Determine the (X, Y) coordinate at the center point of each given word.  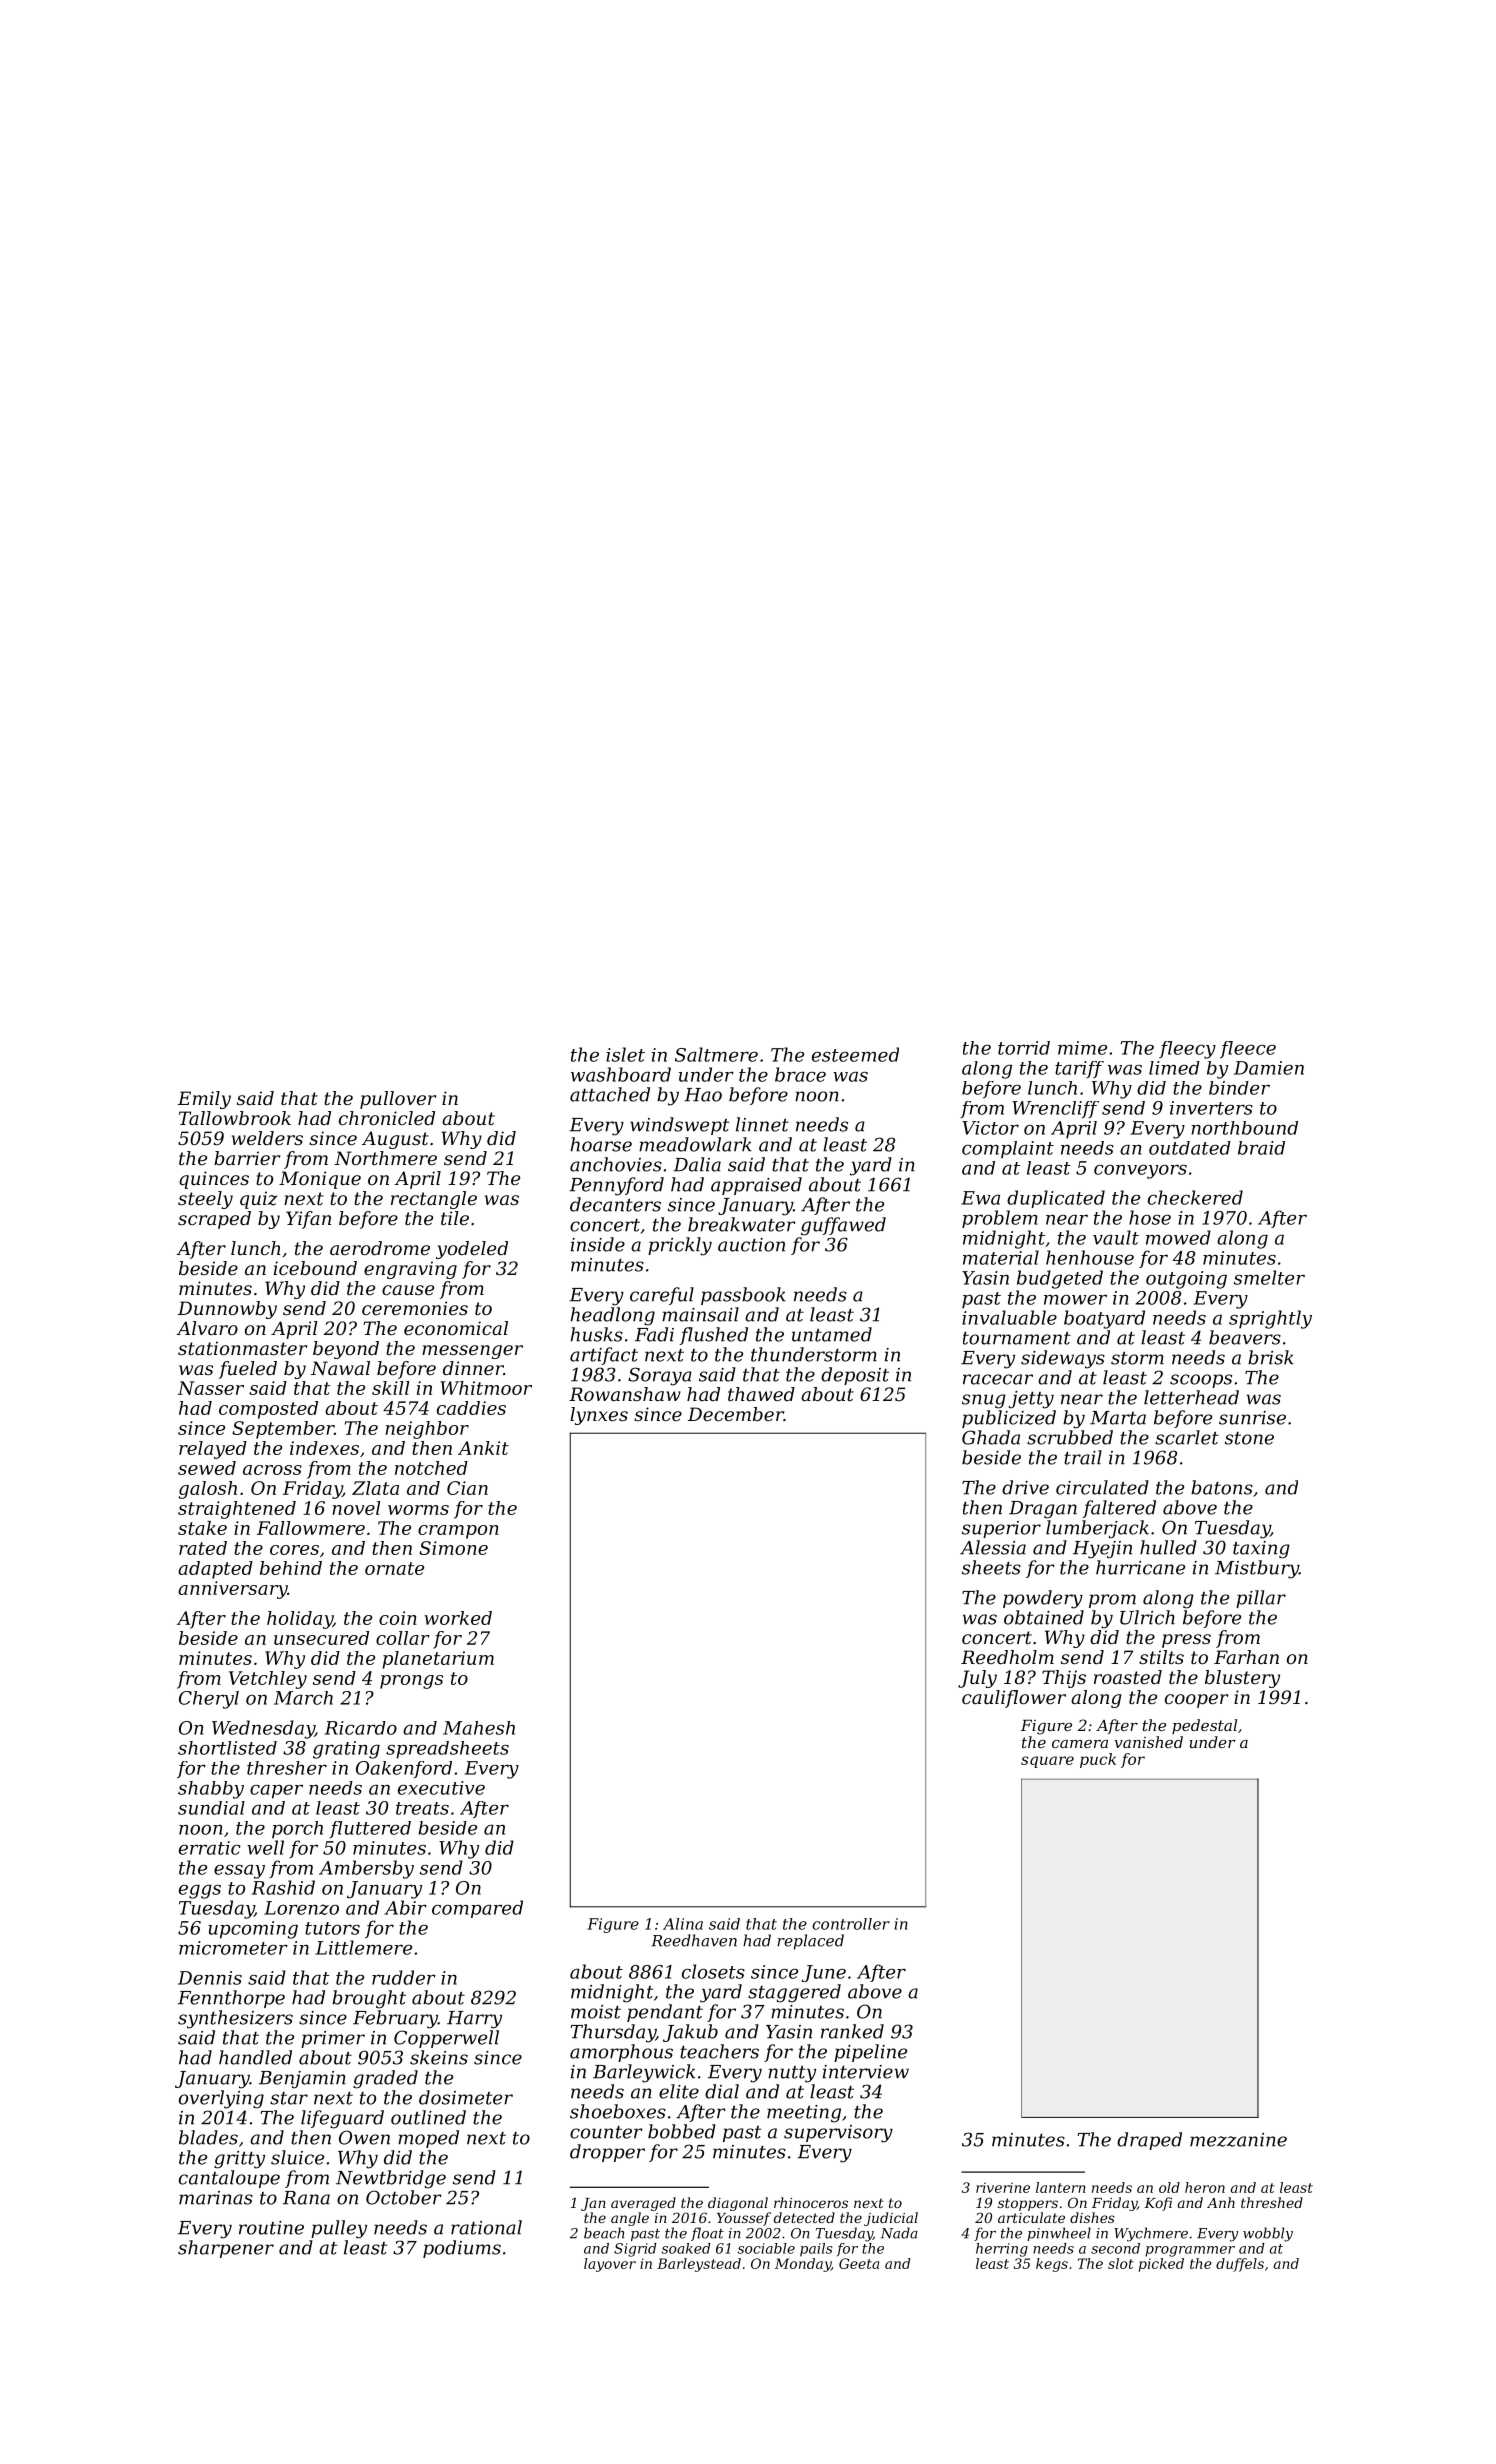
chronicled (387, 1118)
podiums (462, 2249)
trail (1083, 1457)
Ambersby (366, 1869)
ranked (852, 2031)
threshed (1272, 2202)
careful (662, 1296)
